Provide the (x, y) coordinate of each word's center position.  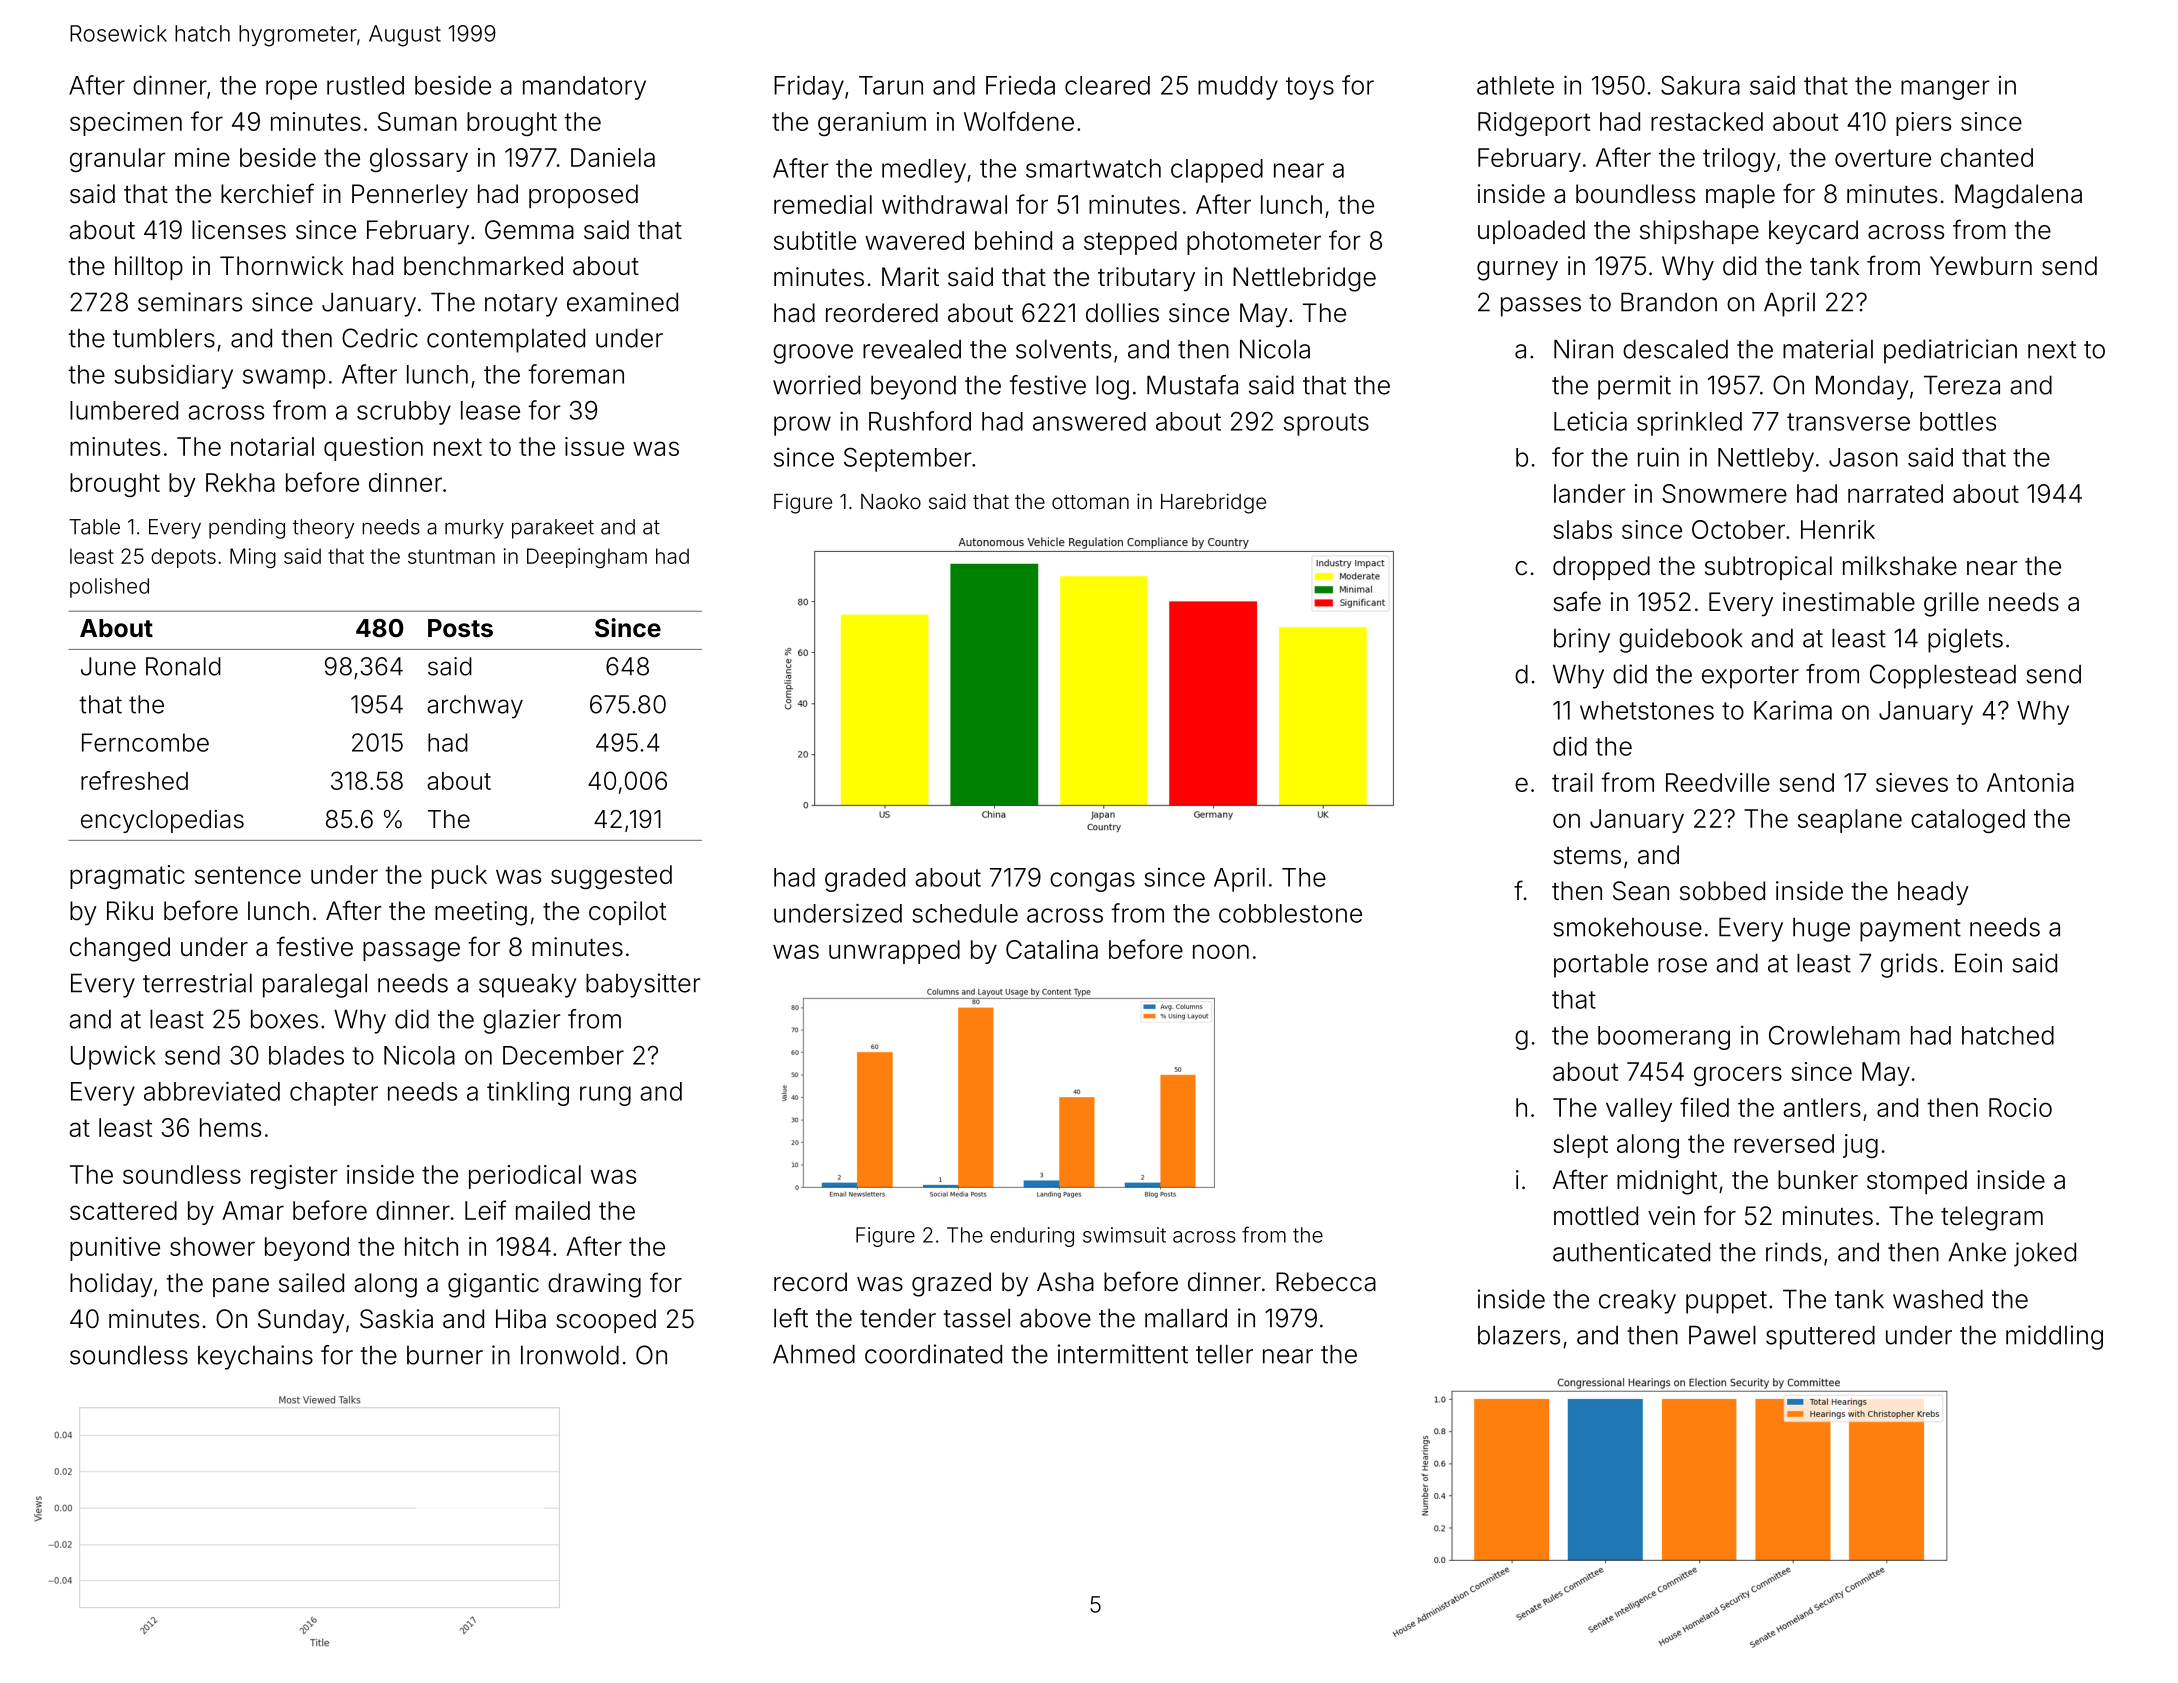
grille (1951, 604)
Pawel (1722, 1335)
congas (1092, 882)
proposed (583, 196)
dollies (1122, 313)
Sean (1641, 891)
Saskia (396, 1319)
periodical (525, 1177)
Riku (130, 910)
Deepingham (587, 558)
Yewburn (1981, 266)
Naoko (891, 501)
